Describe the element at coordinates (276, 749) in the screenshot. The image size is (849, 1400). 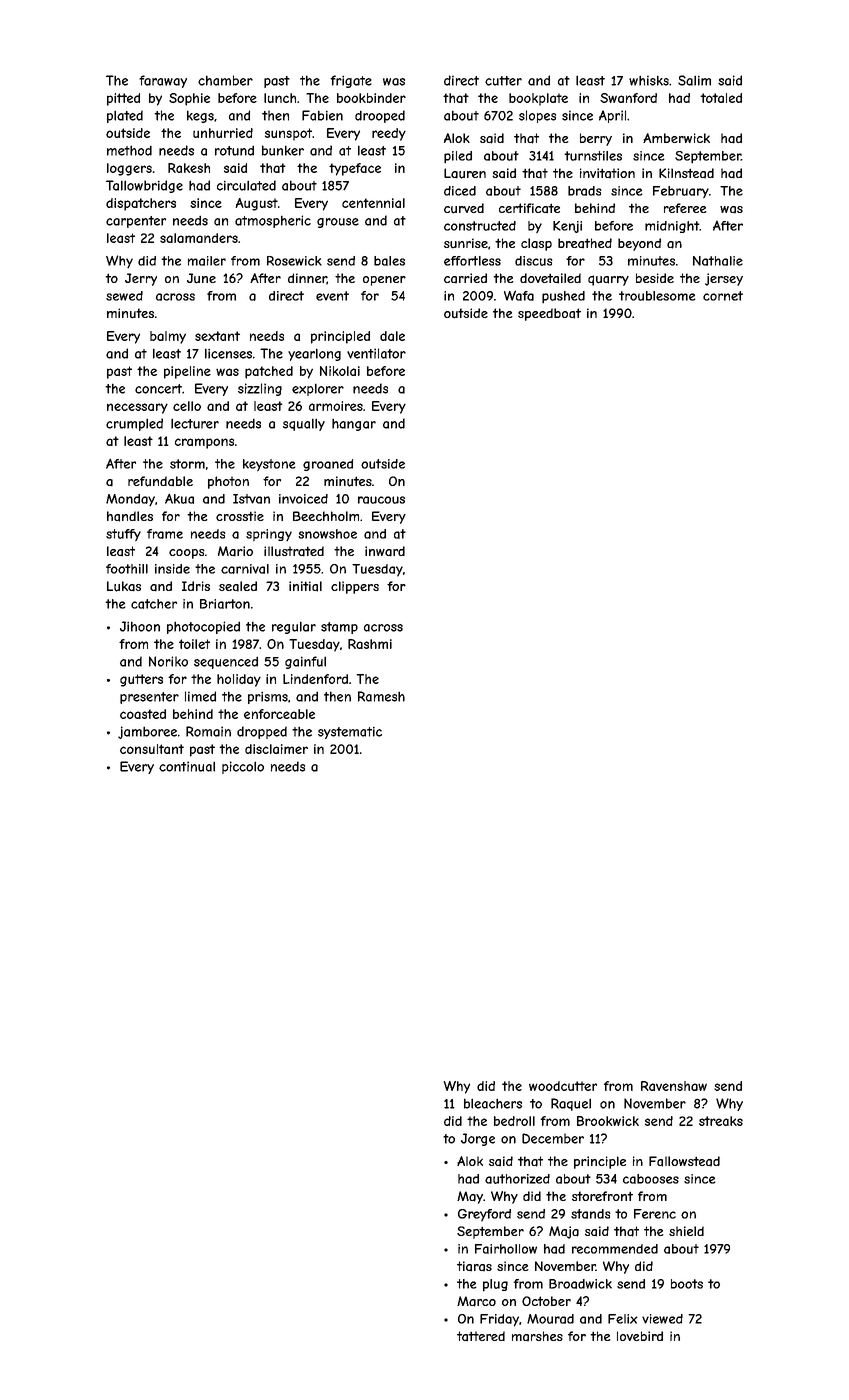
I see `disclaimer` at that location.
